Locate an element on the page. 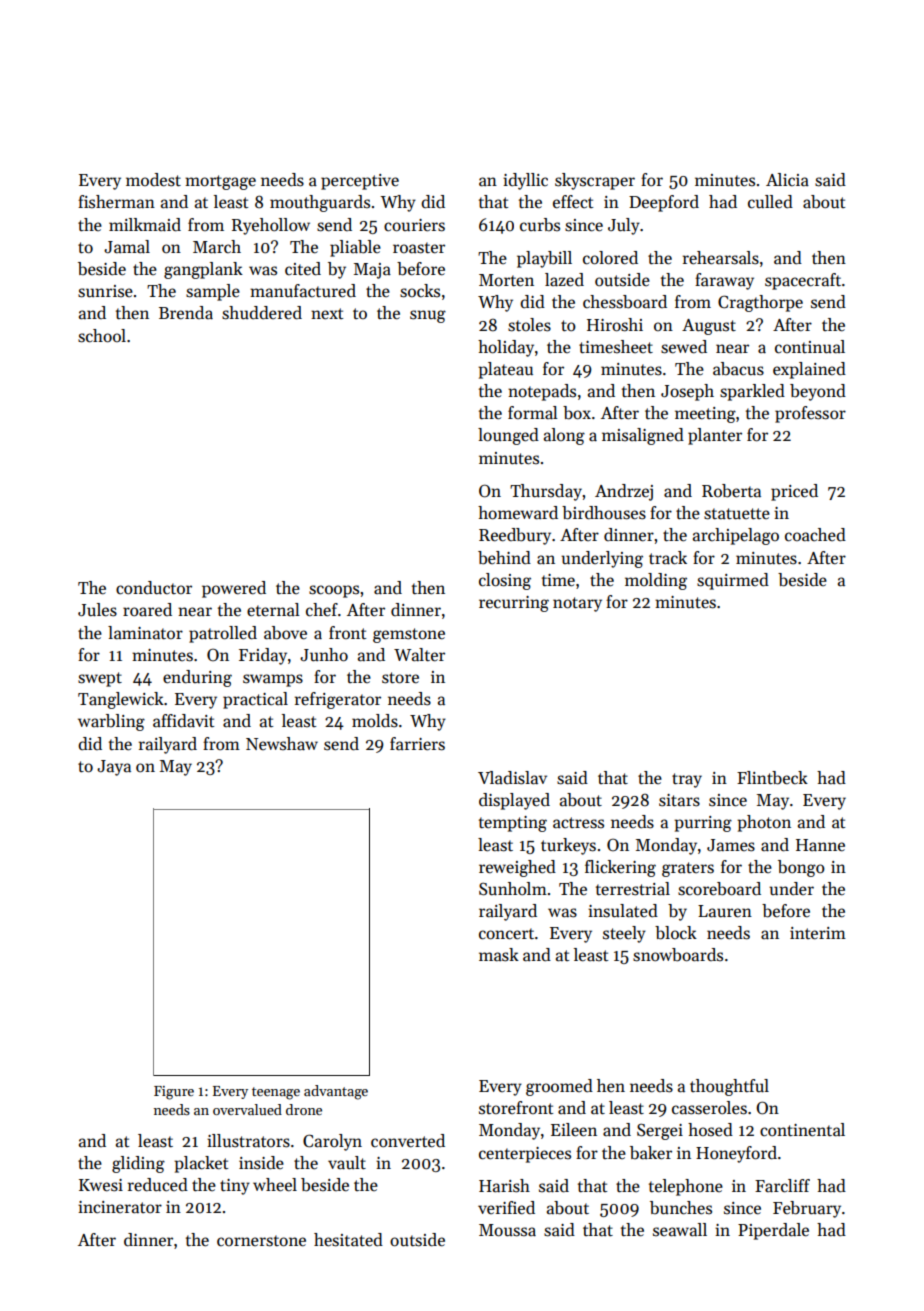  Alicia is located at coordinates (787, 180).
